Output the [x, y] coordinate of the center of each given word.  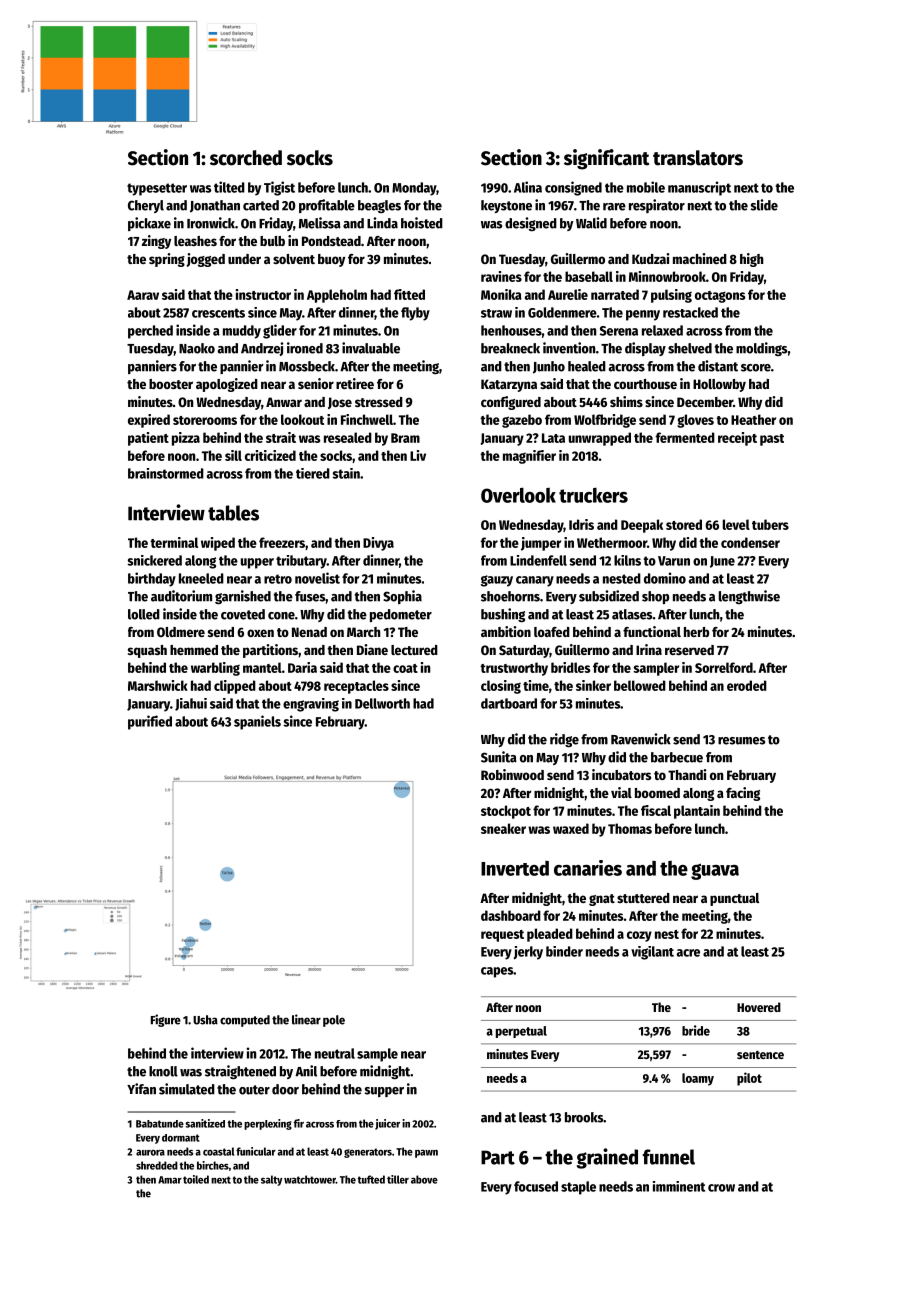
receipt [737, 439]
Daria [302, 667]
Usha [205, 1020]
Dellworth [382, 703]
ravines [501, 276]
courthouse [645, 384]
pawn [426, 1154]
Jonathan [215, 206]
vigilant [652, 953]
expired [149, 421]
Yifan [141, 1089]
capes [497, 972]
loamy [698, 1079]
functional [652, 631]
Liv [418, 455]
